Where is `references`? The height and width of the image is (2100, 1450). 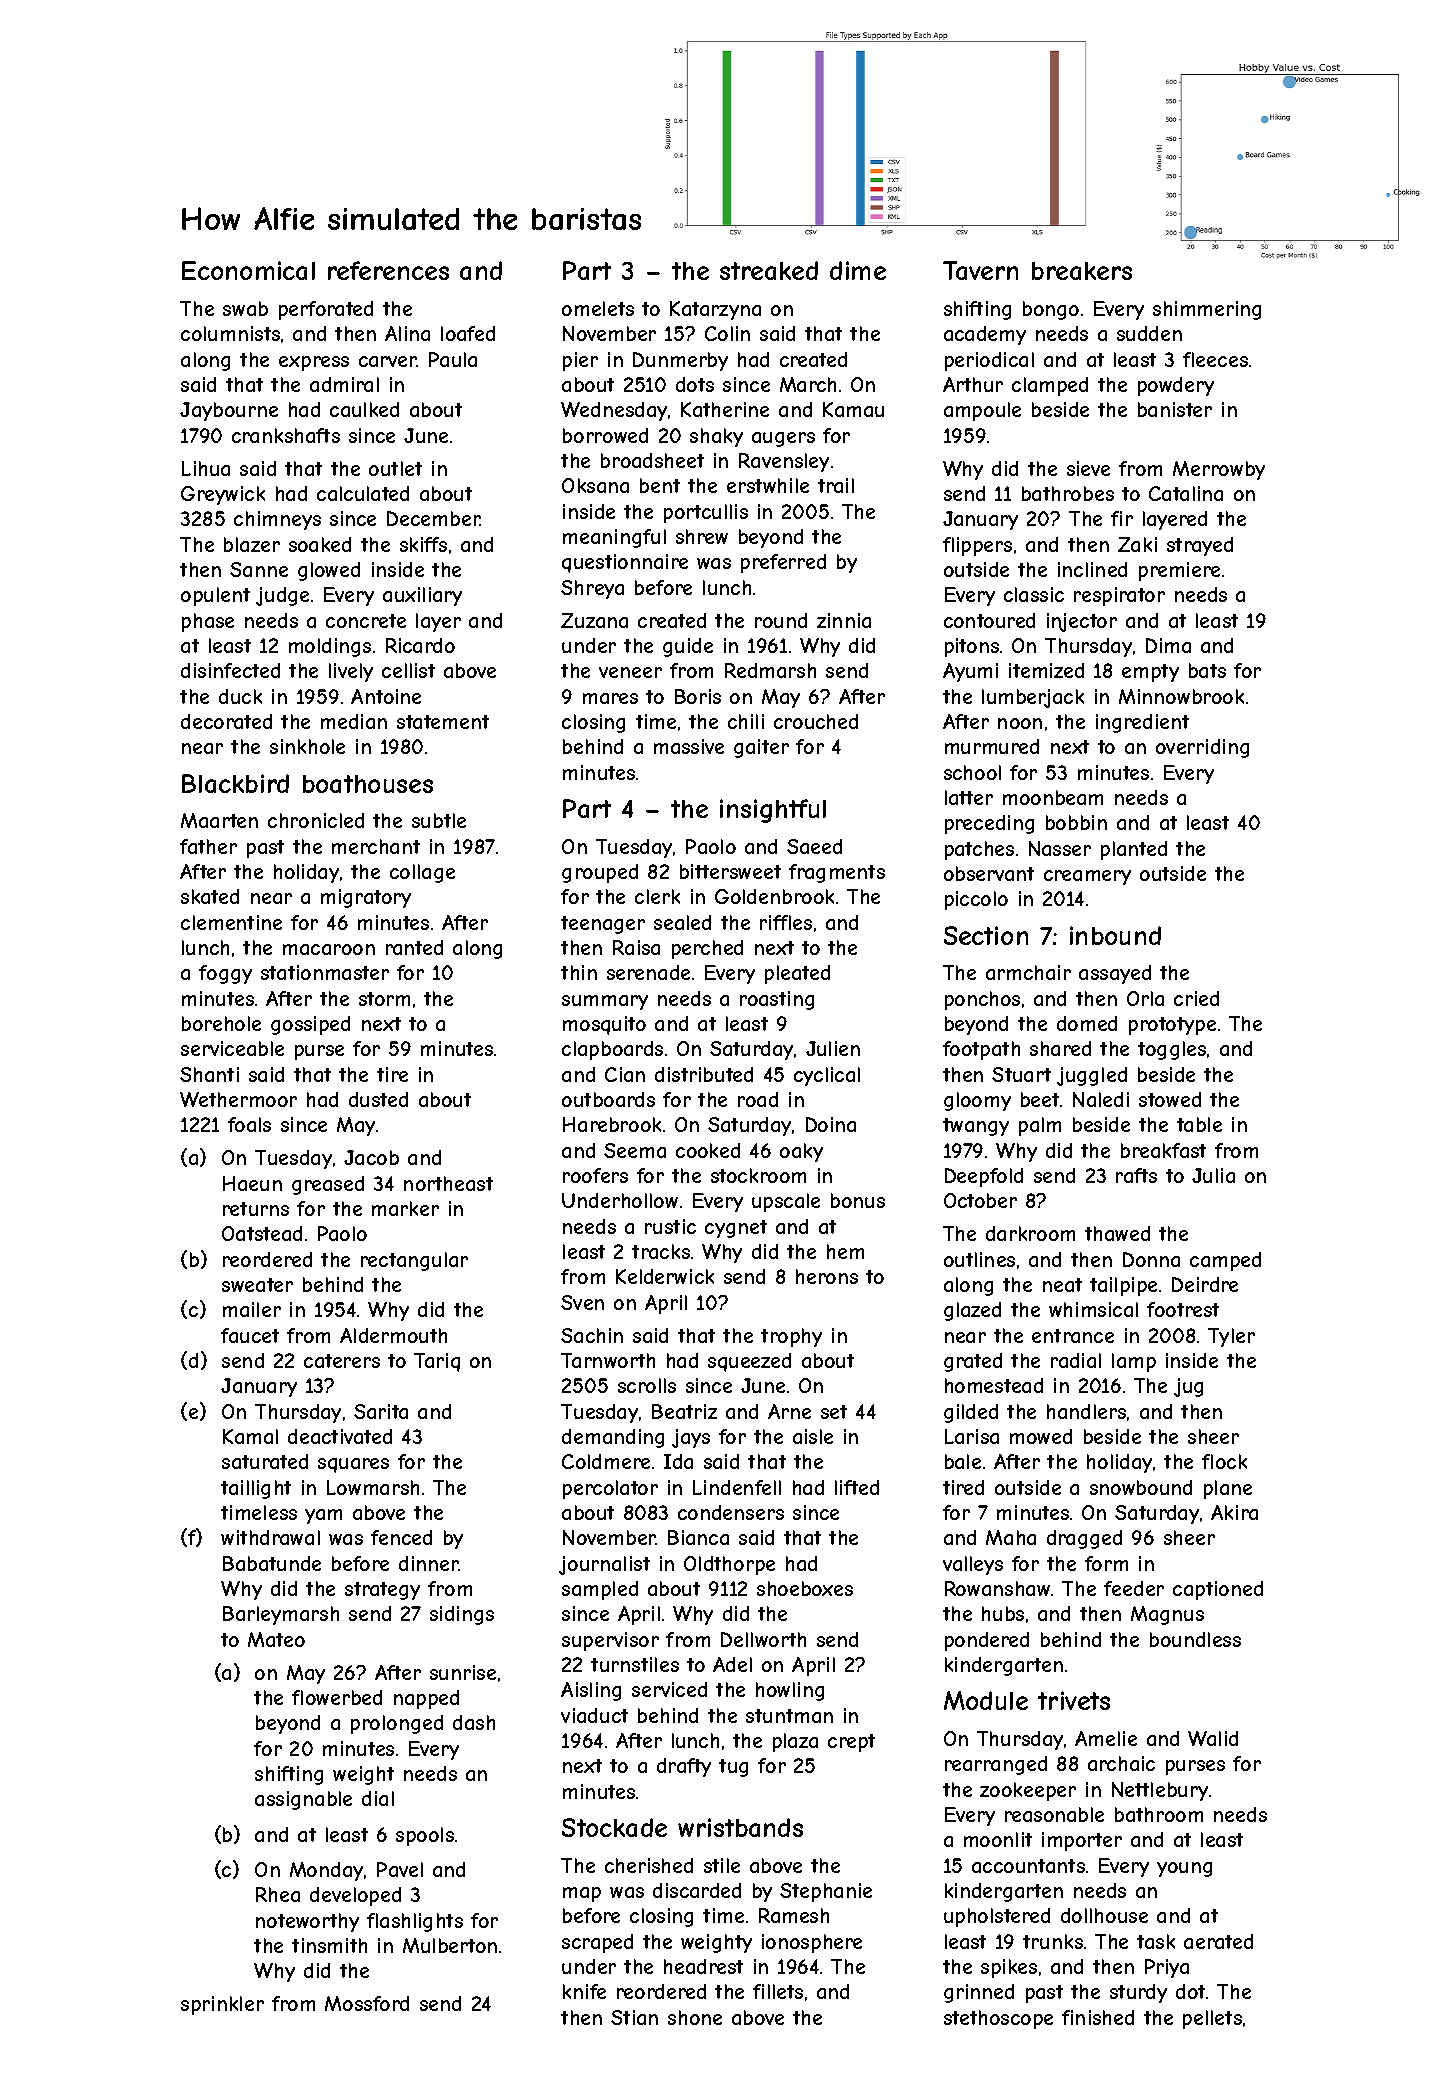
references is located at coordinates (388, 270).
